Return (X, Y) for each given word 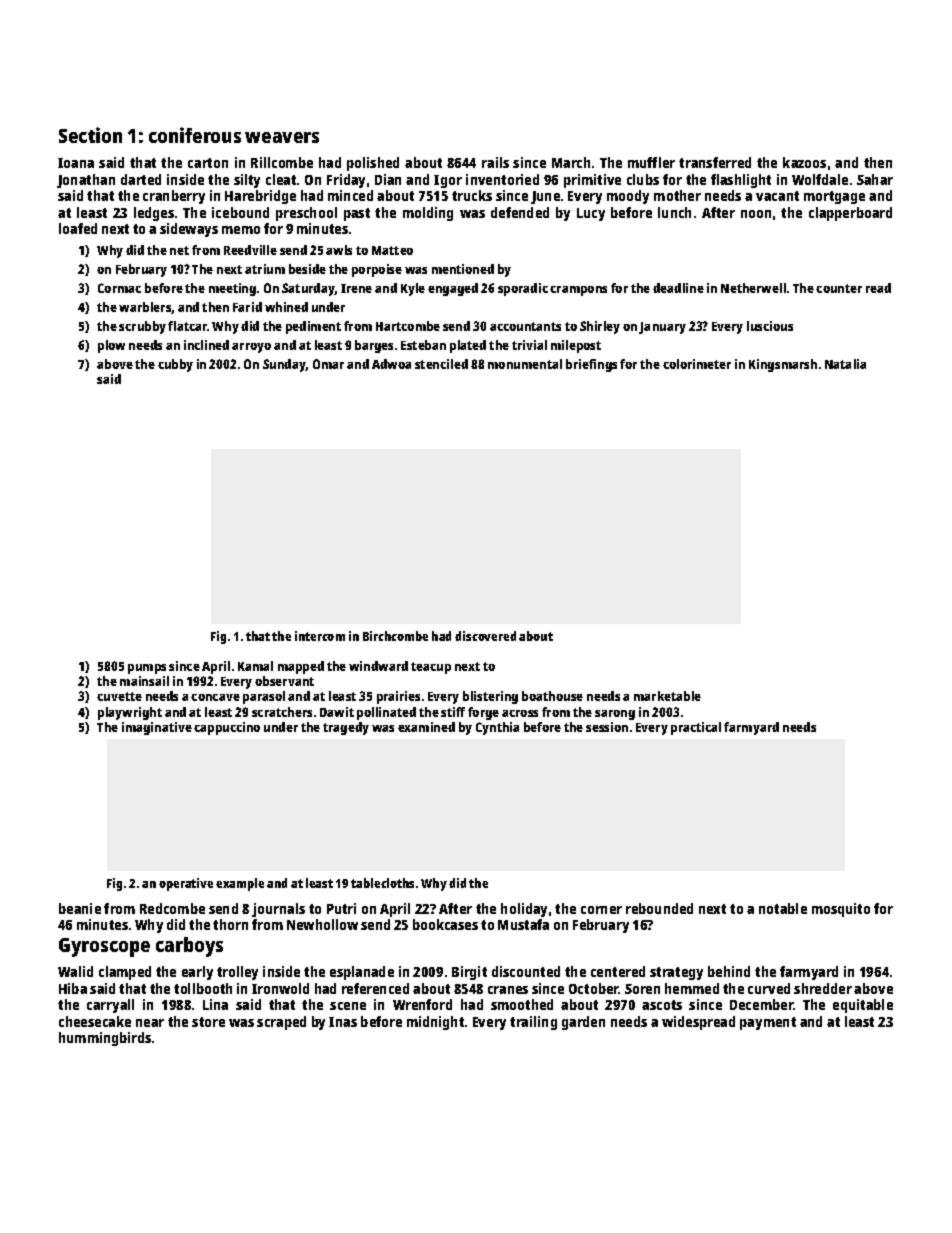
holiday (524, 910)
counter (839, 288)
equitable (863, 1006)
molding (428, 214)
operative (186, 884)
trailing (533, 1023)
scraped (281, 1023)
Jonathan (86, 181)
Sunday (284, 365)
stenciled (441, 364)
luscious (770, 326)
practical (696, 728)
